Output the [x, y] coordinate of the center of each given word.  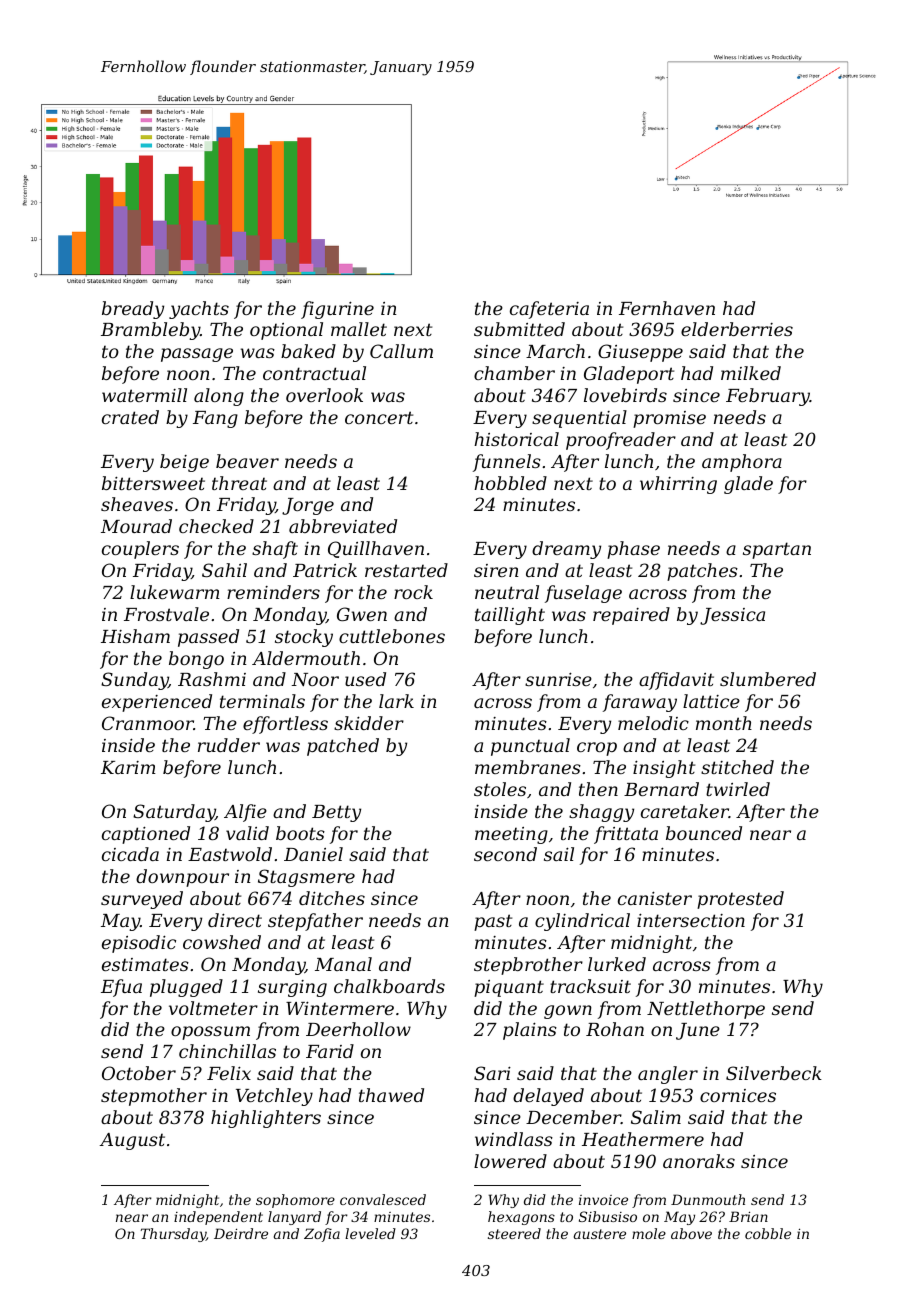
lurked [617, 964]
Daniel [313, 854]
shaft [275, 550]
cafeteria [549, 310]
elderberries [737, 329]
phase [633, 550]
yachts [199, 310]
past [493, 922]
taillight [510, 616]
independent [218, 1218]
